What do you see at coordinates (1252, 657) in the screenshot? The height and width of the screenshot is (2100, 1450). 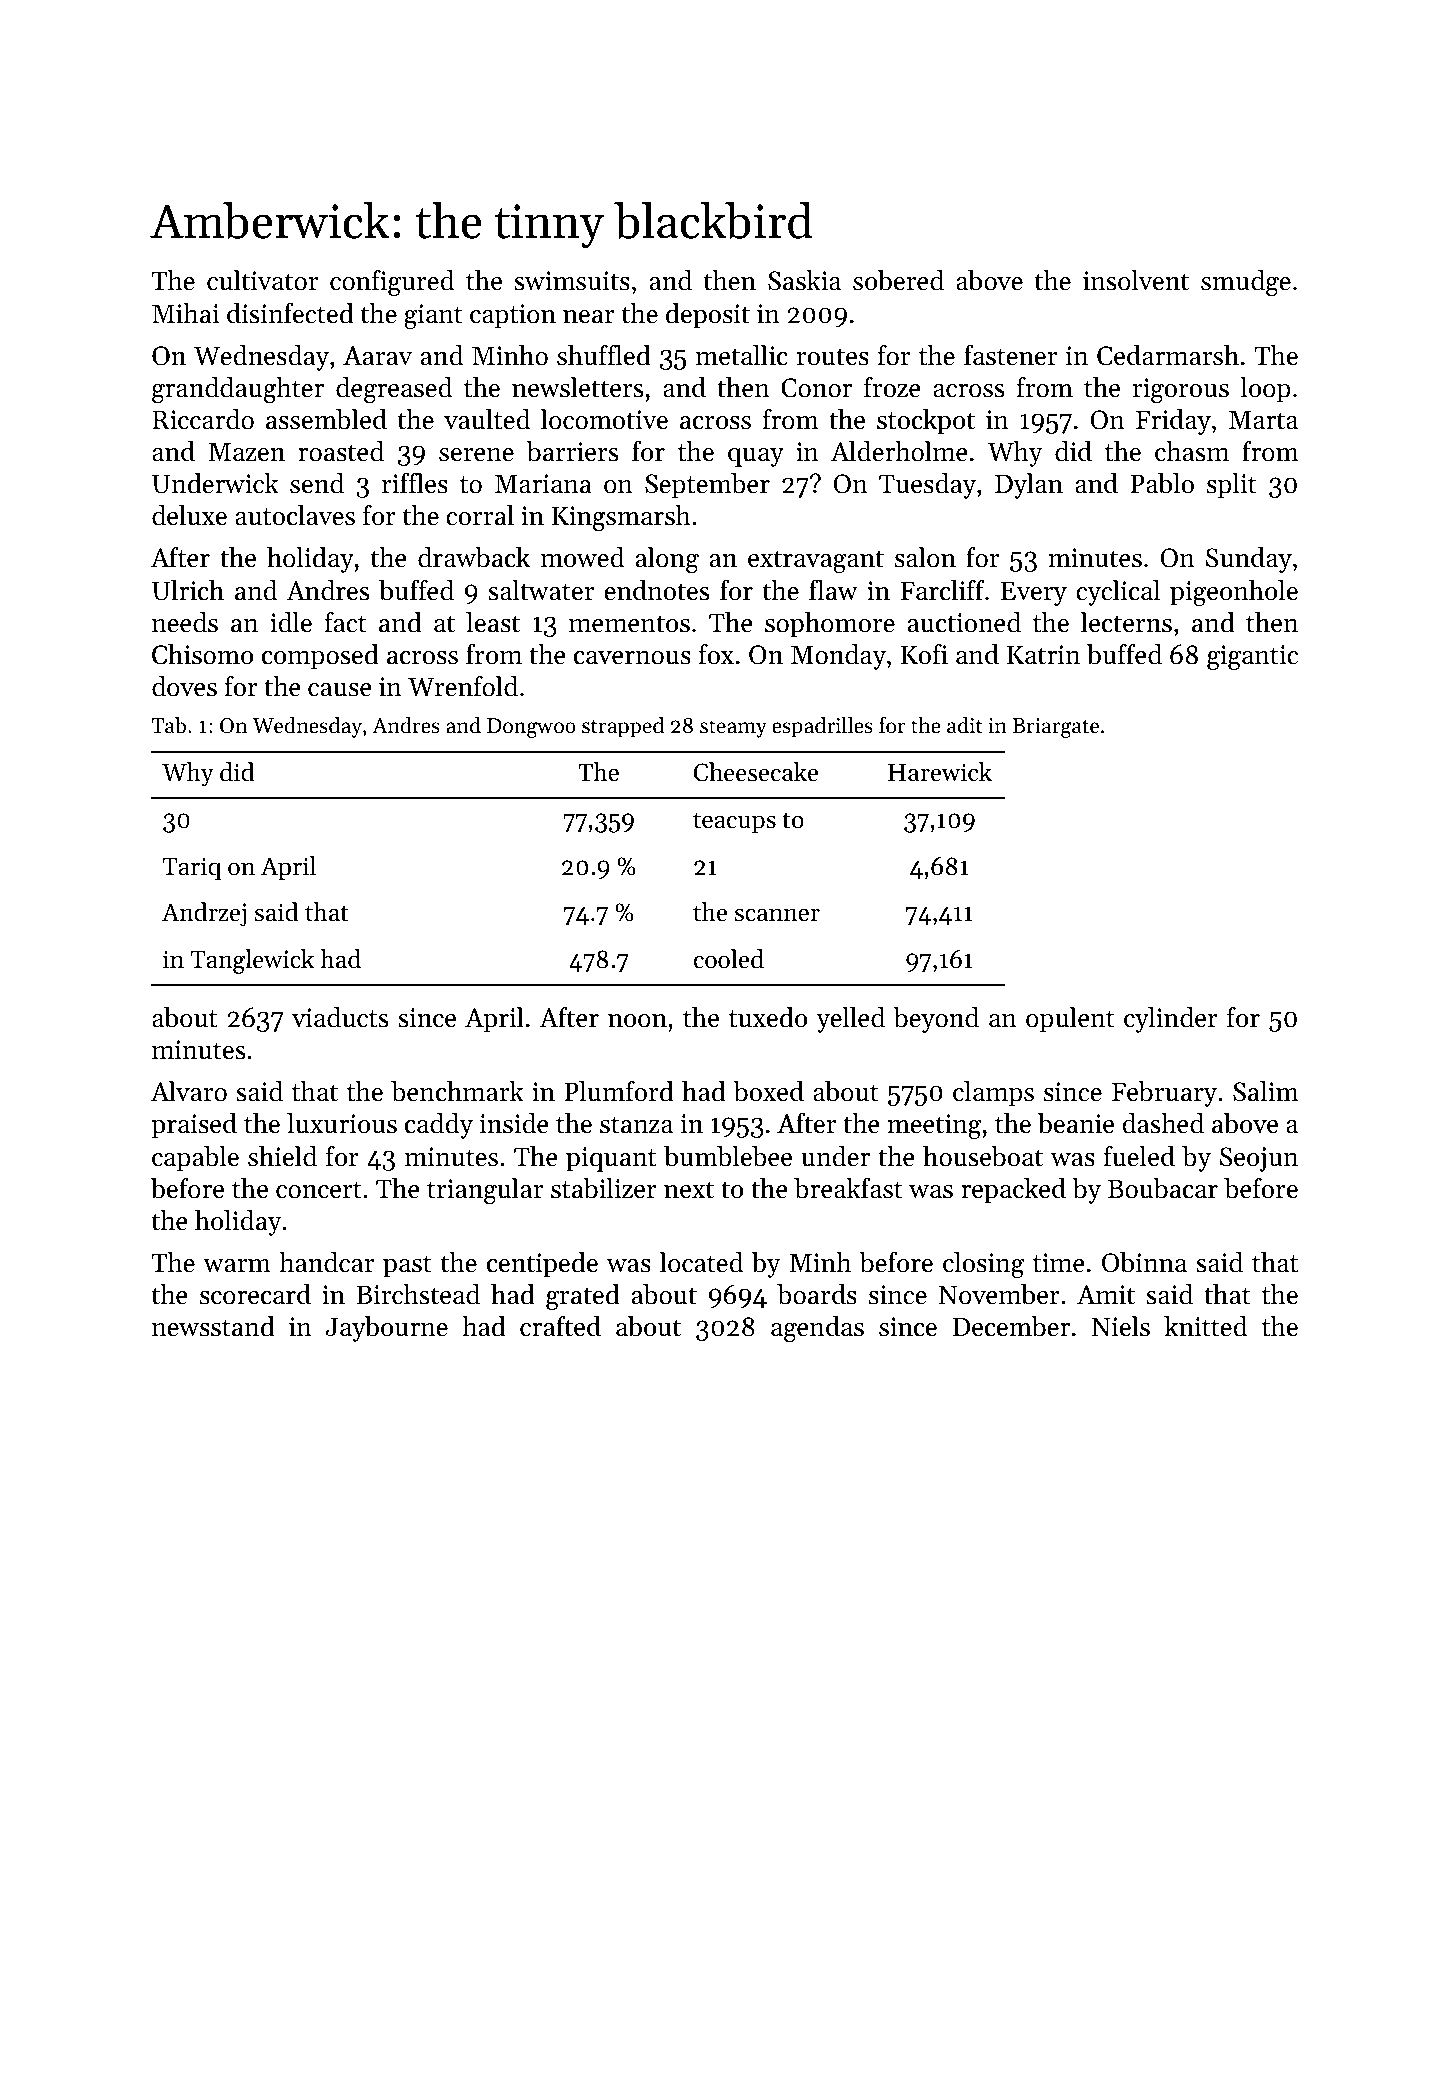 I see `gigantic` at bounding box center [1252, 657].
